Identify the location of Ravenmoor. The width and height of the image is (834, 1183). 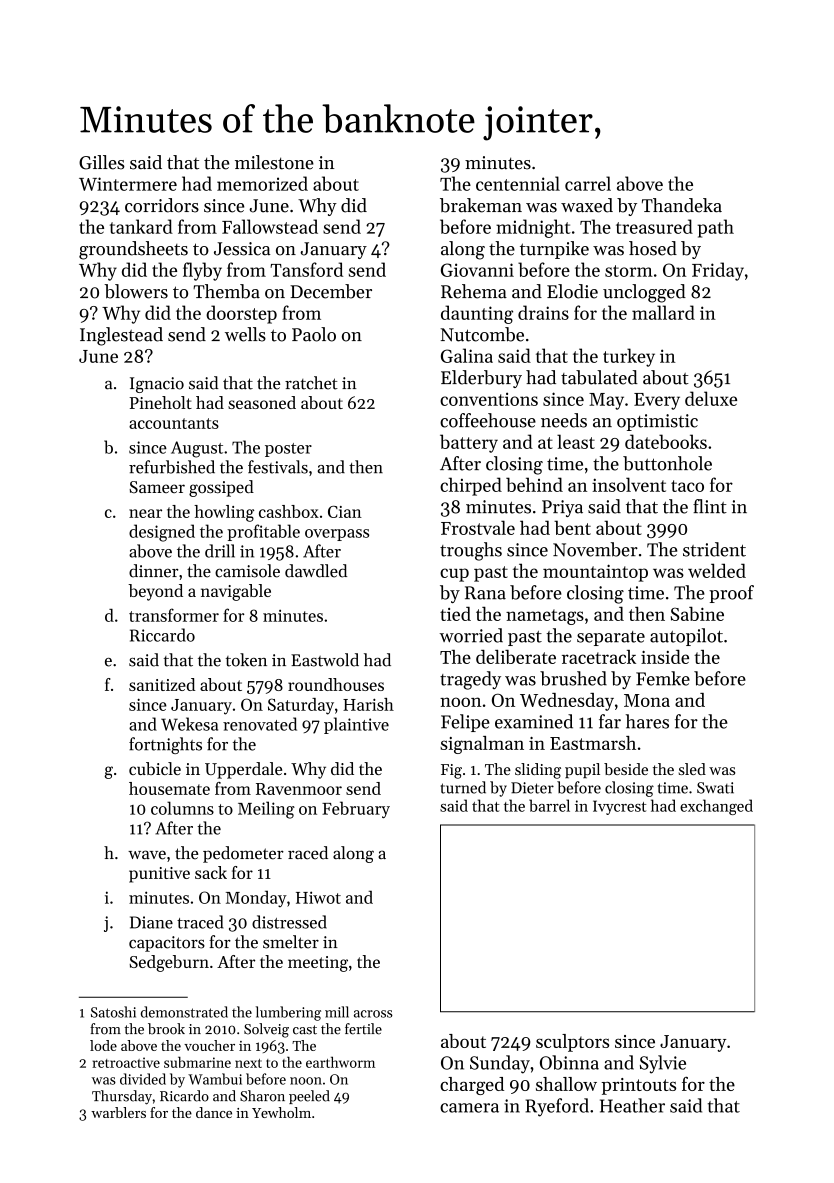
(299, 789).
